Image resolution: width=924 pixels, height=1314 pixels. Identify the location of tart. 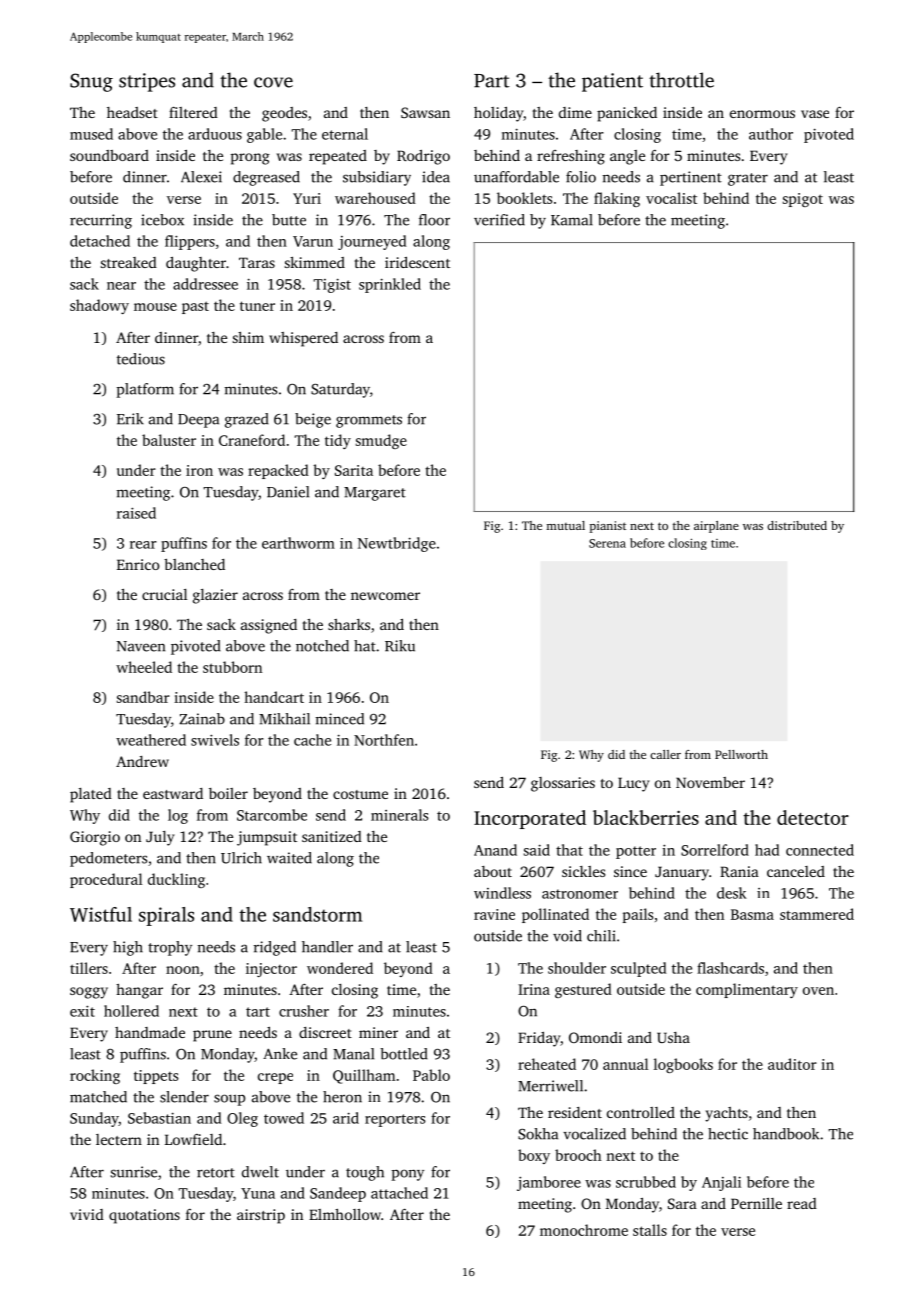
(258, 1012).
